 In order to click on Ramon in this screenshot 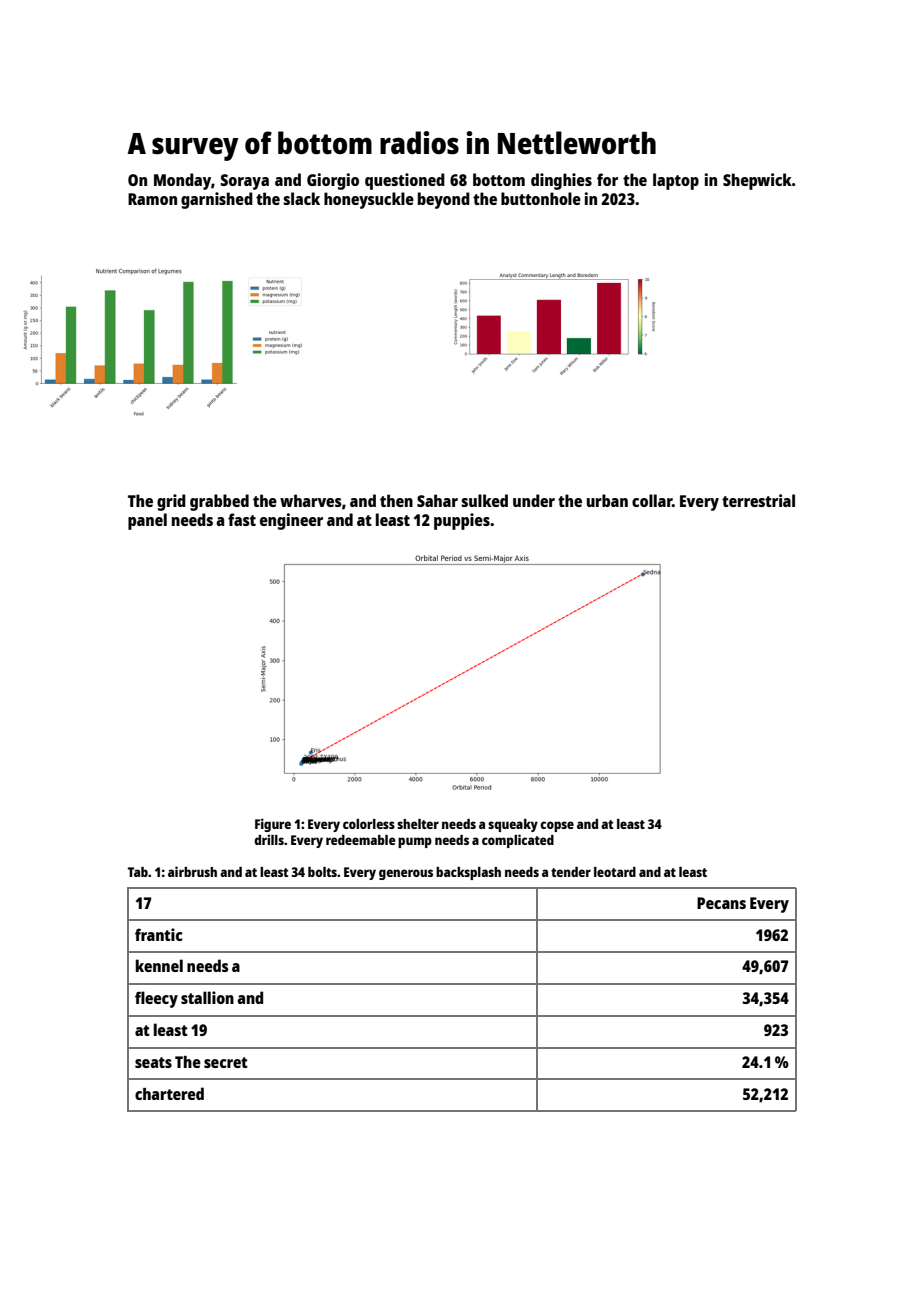, I will do `click(152, 199)`.
